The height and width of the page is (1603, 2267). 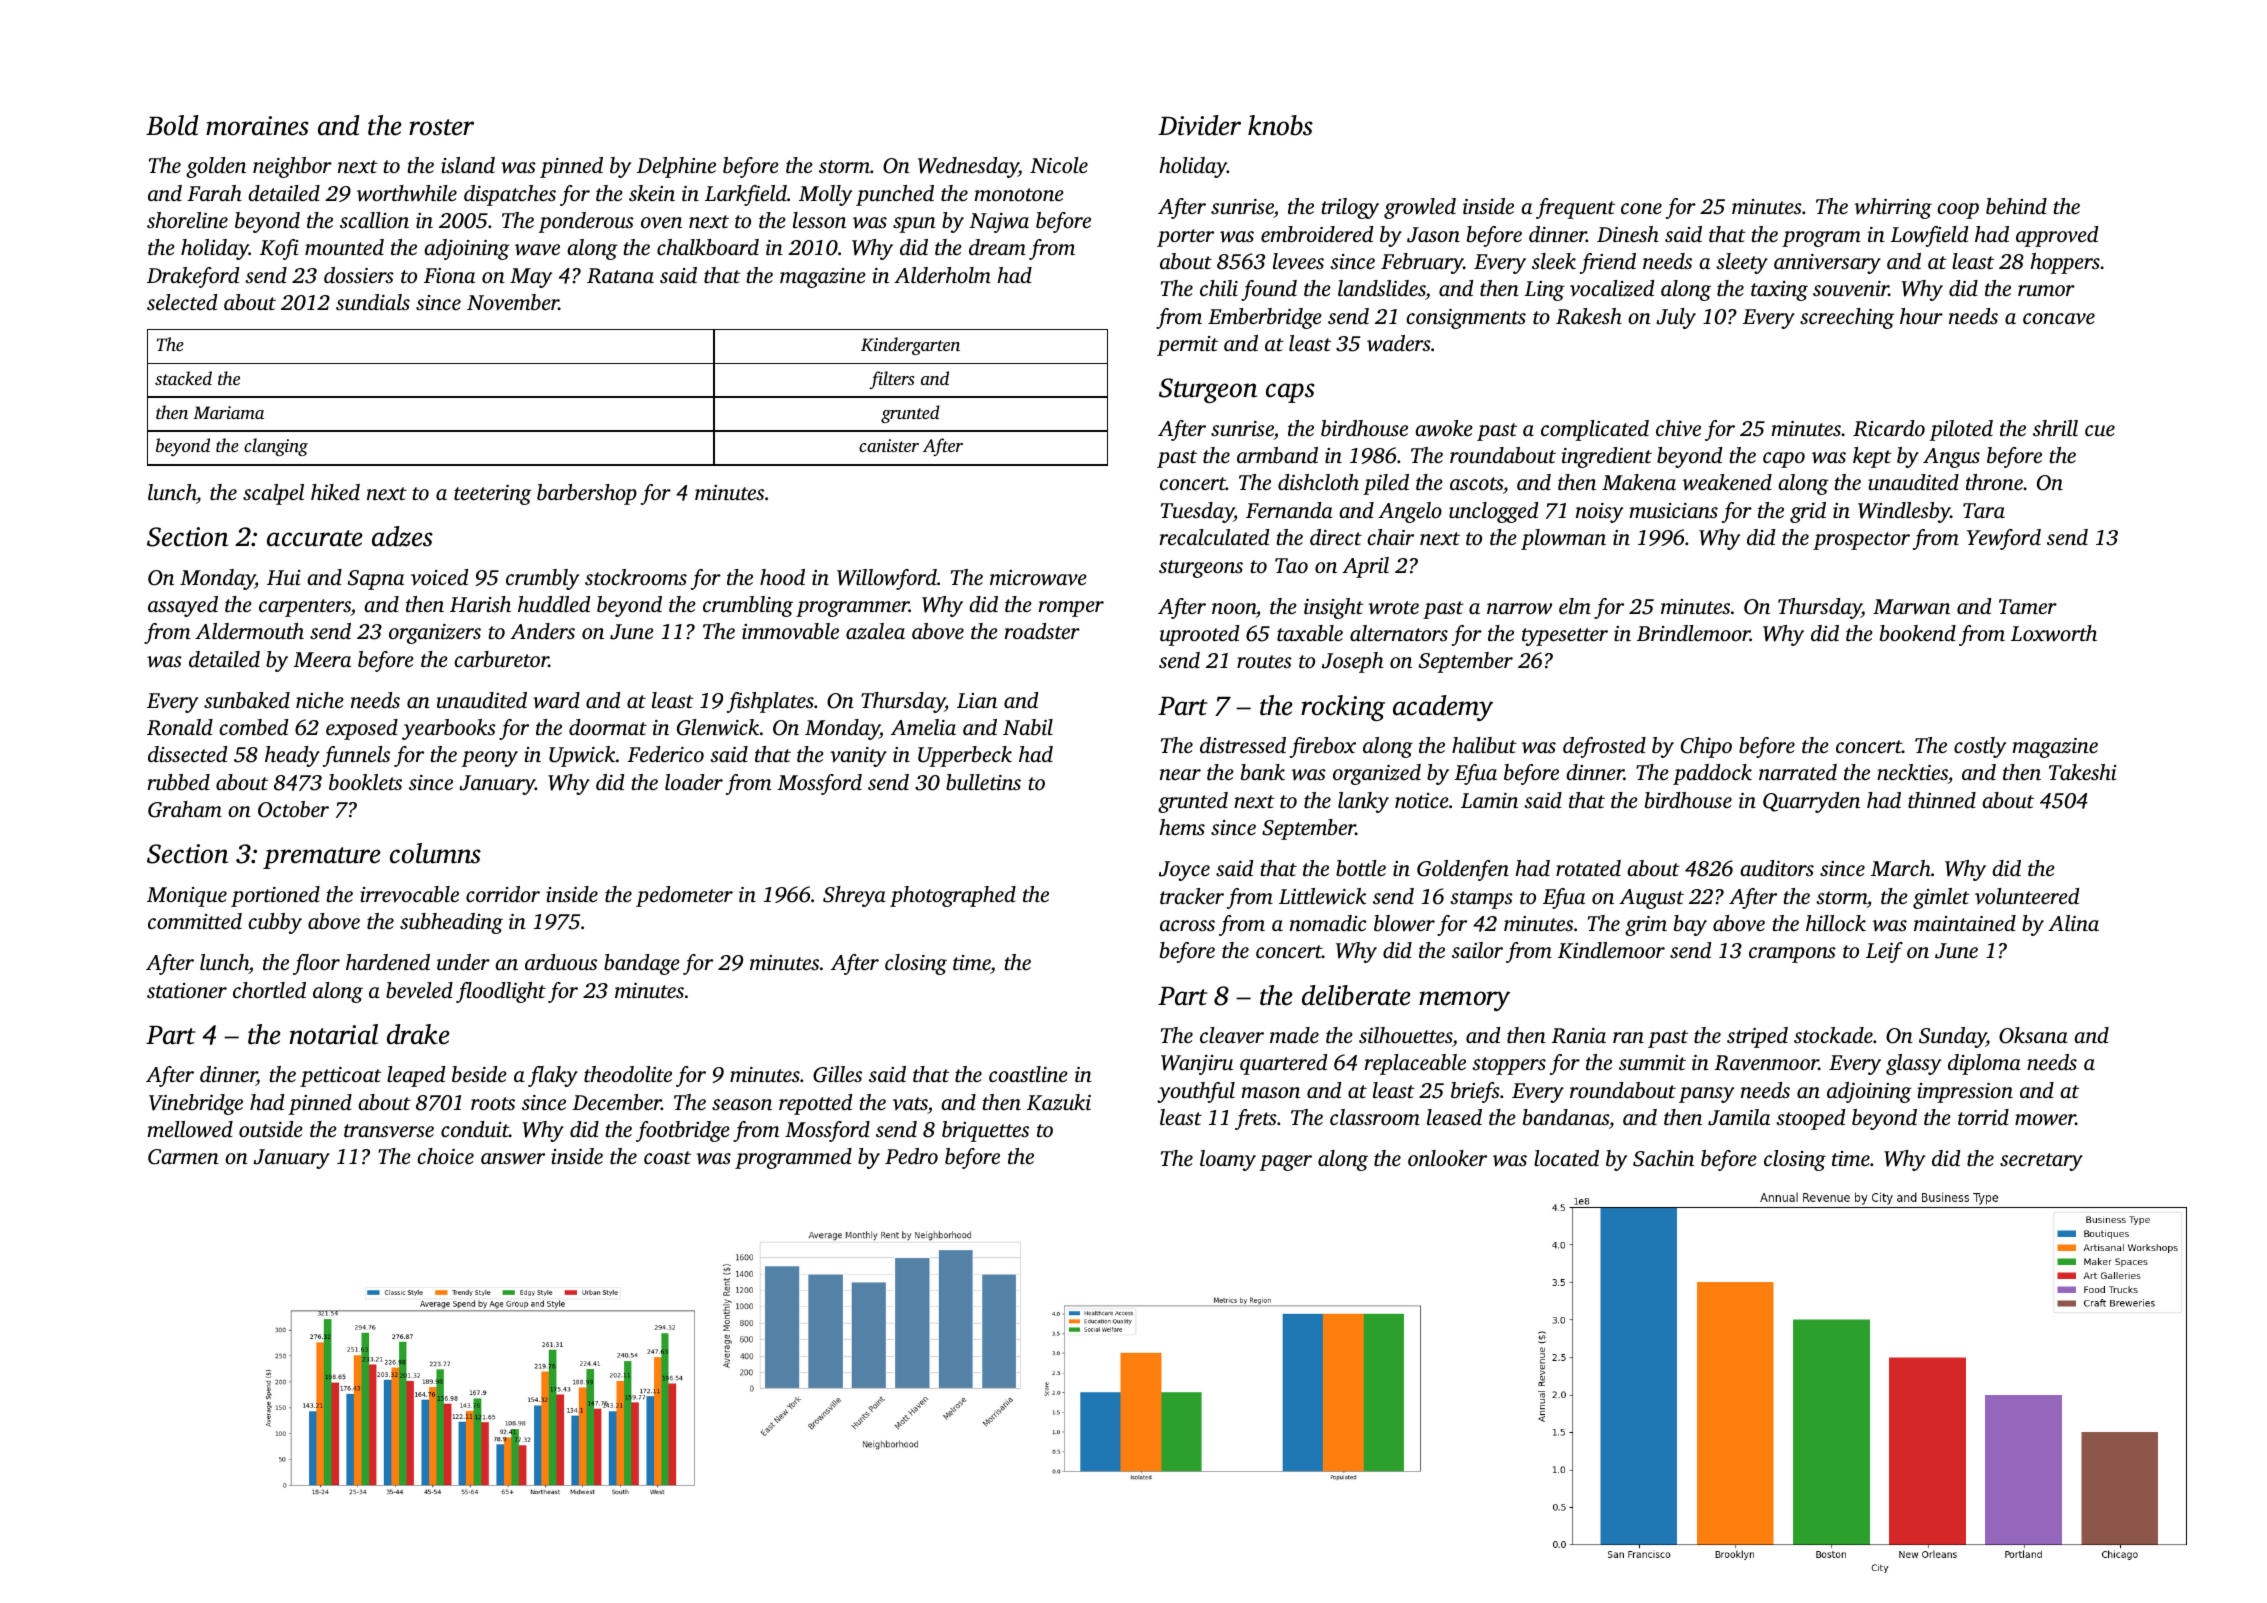 I want to click on recalculated, so click(x=1214, y=537).
